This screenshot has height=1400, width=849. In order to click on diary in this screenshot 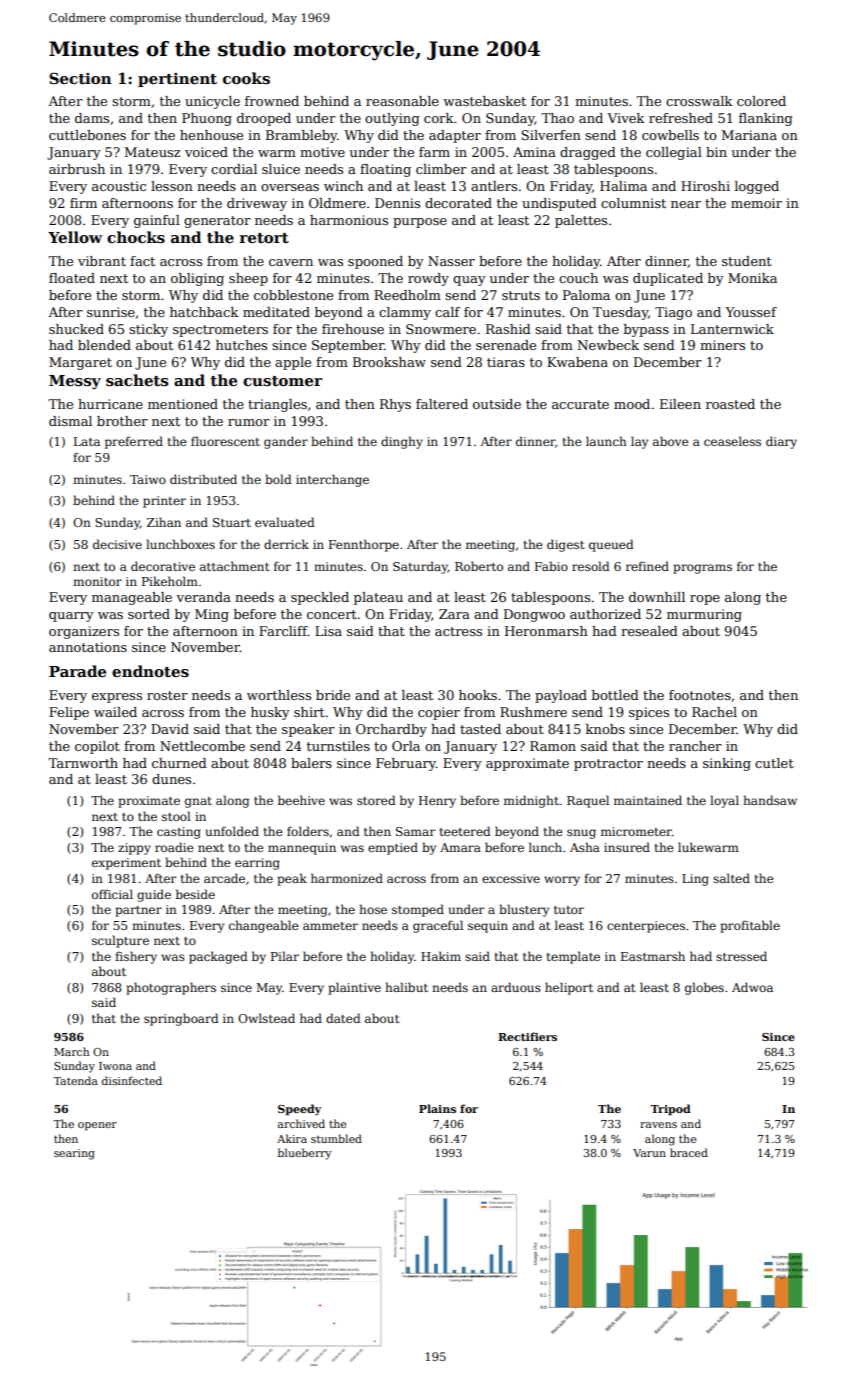, I will do `click(781, 442)`.
